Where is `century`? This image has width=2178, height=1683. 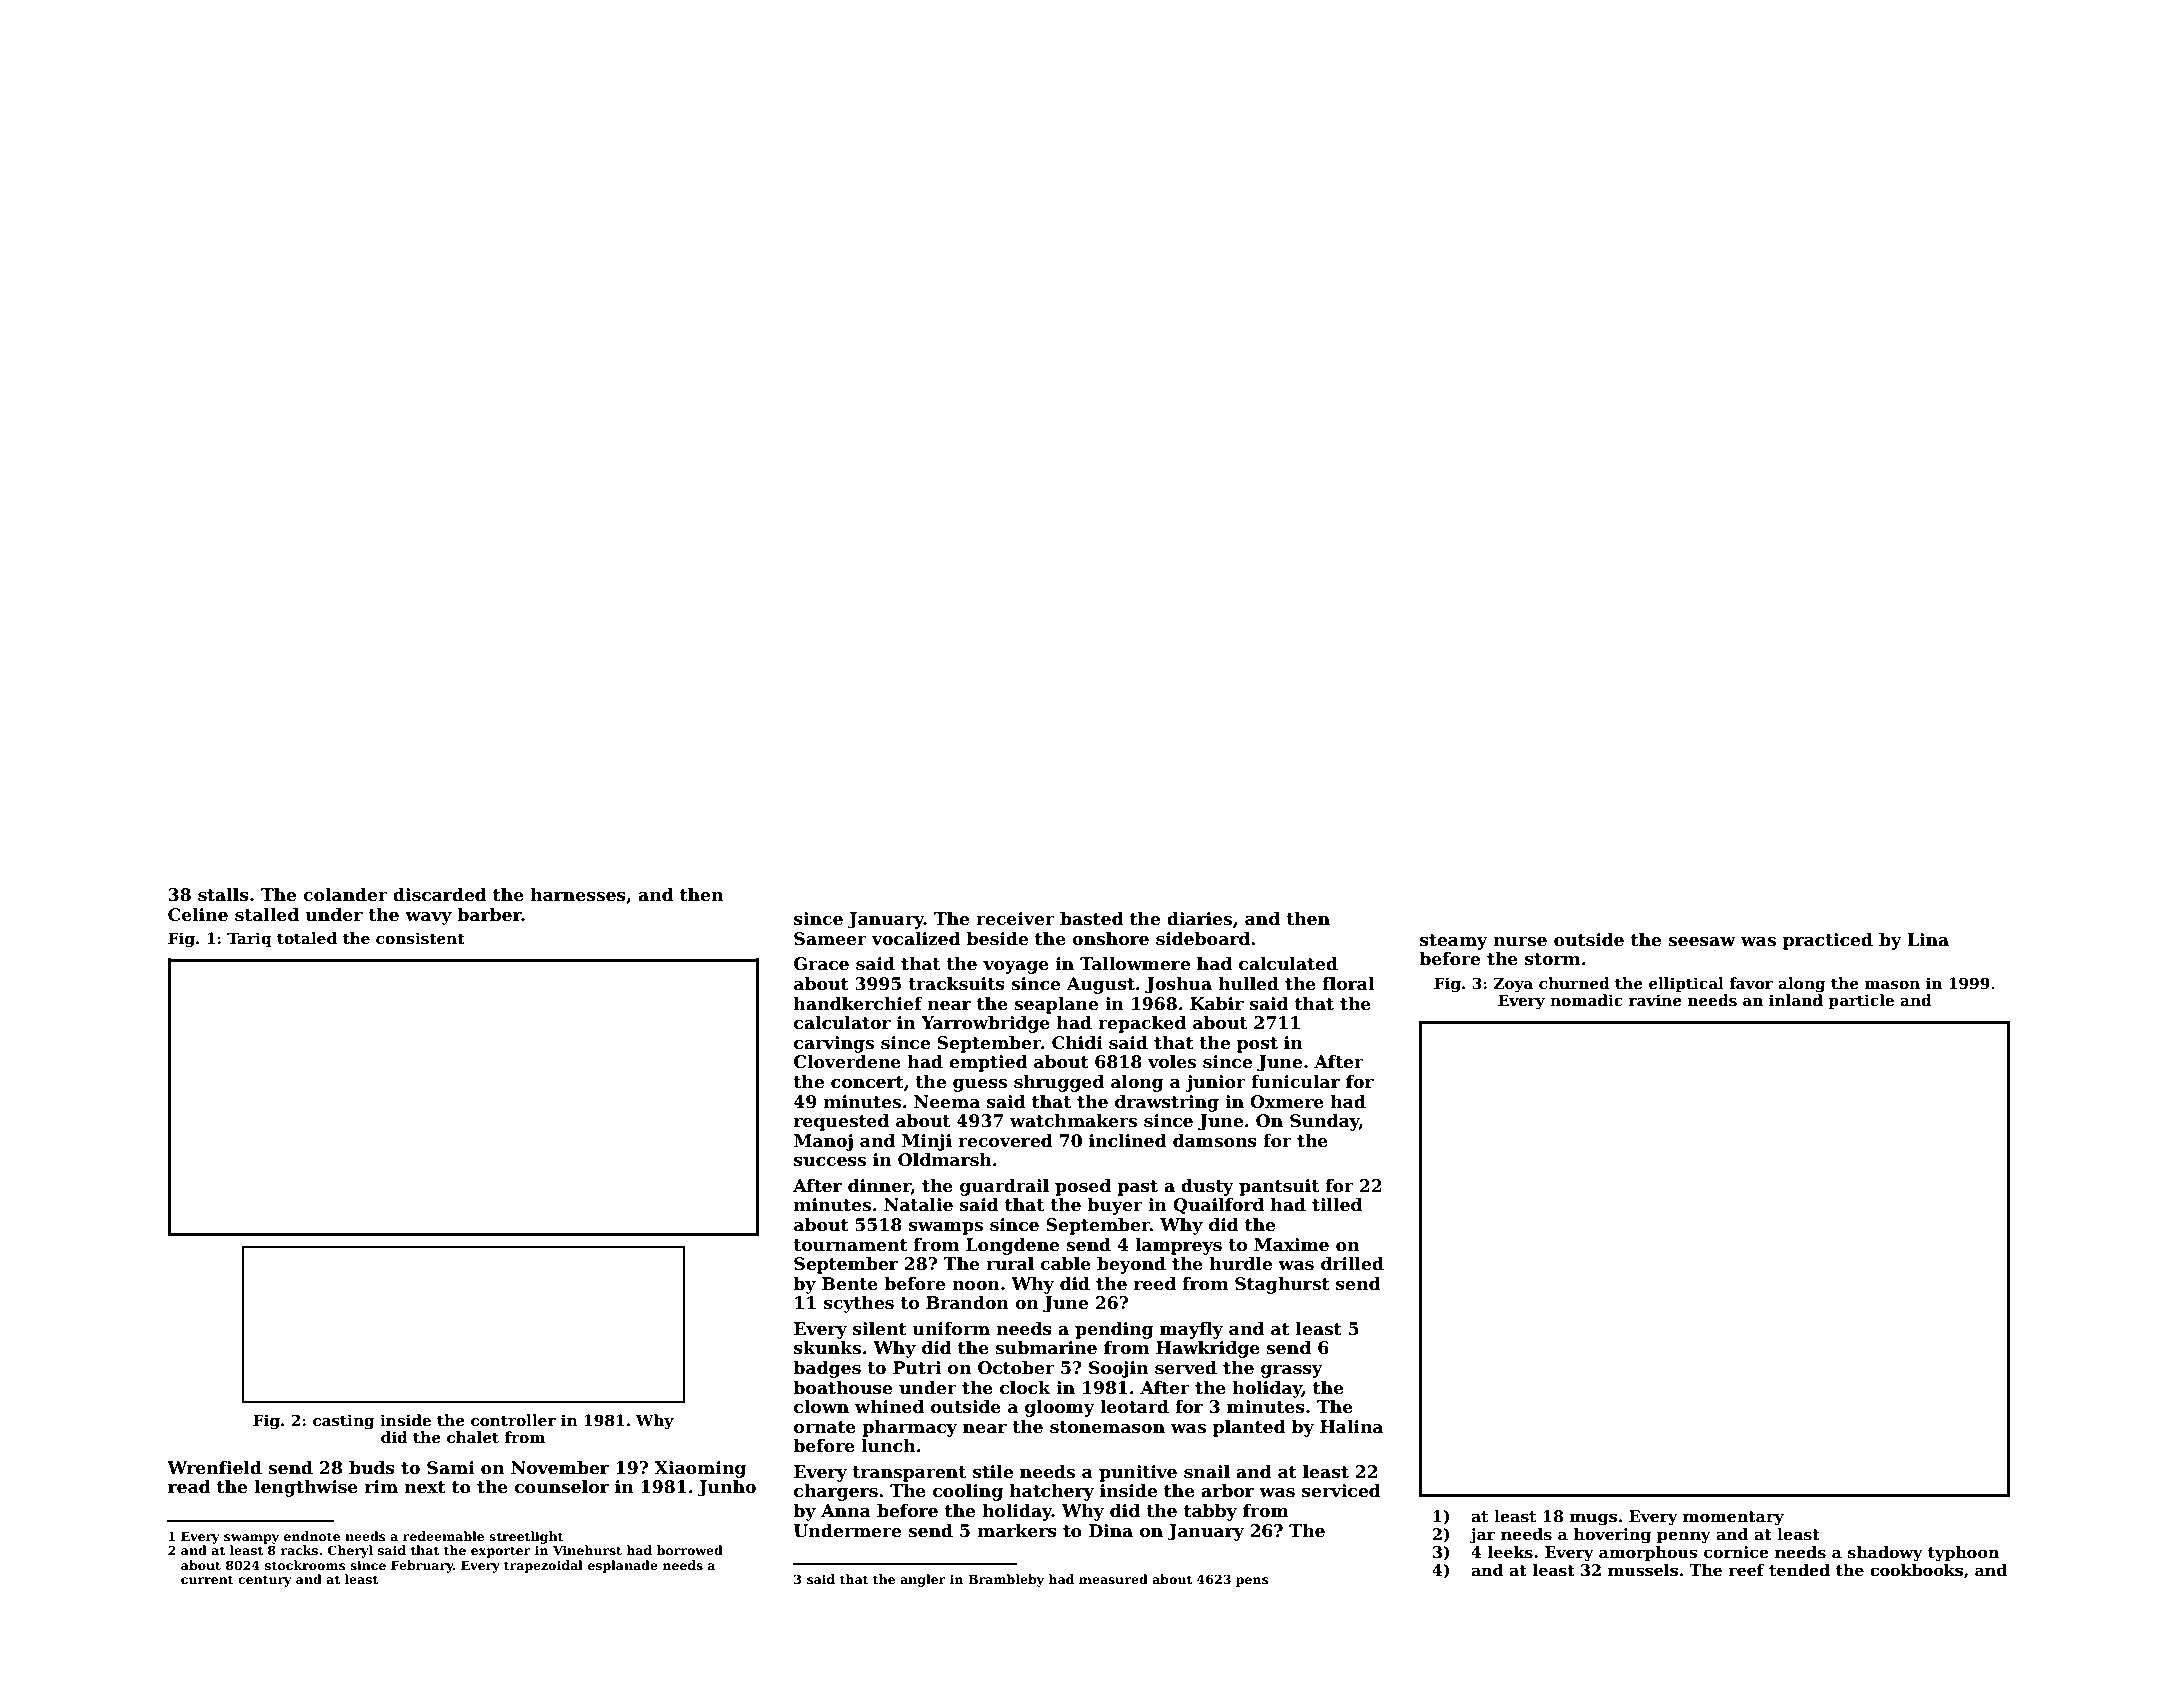 century is located at coordinates (265, 1581).
